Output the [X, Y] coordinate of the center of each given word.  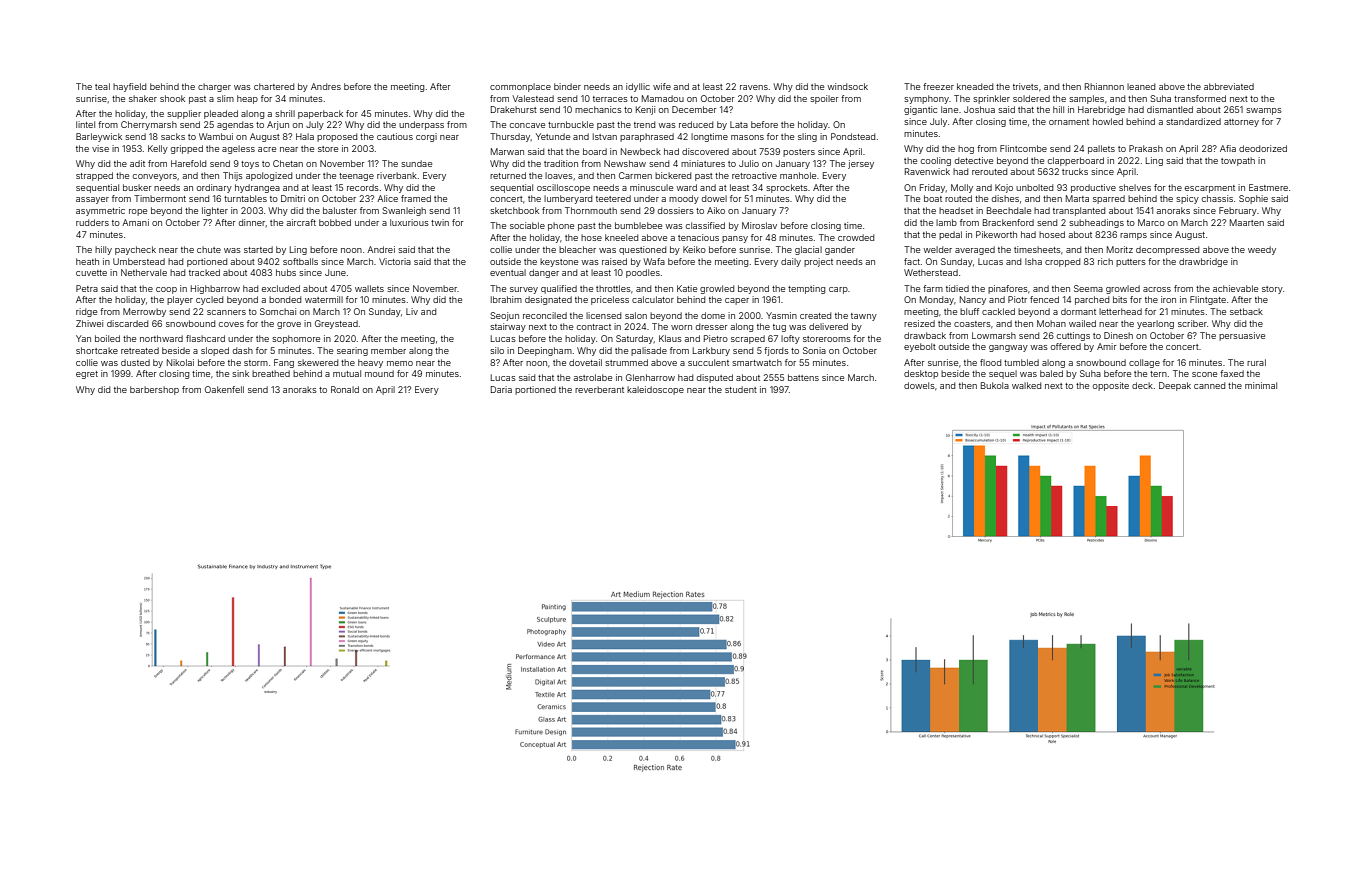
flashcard [205, 338]
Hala [305, 136]
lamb [946, 222]
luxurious [409, 222]
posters [799, 153]
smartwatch [757, 362]
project [818, 262]
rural [1256, 362]
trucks [1075, 171]
